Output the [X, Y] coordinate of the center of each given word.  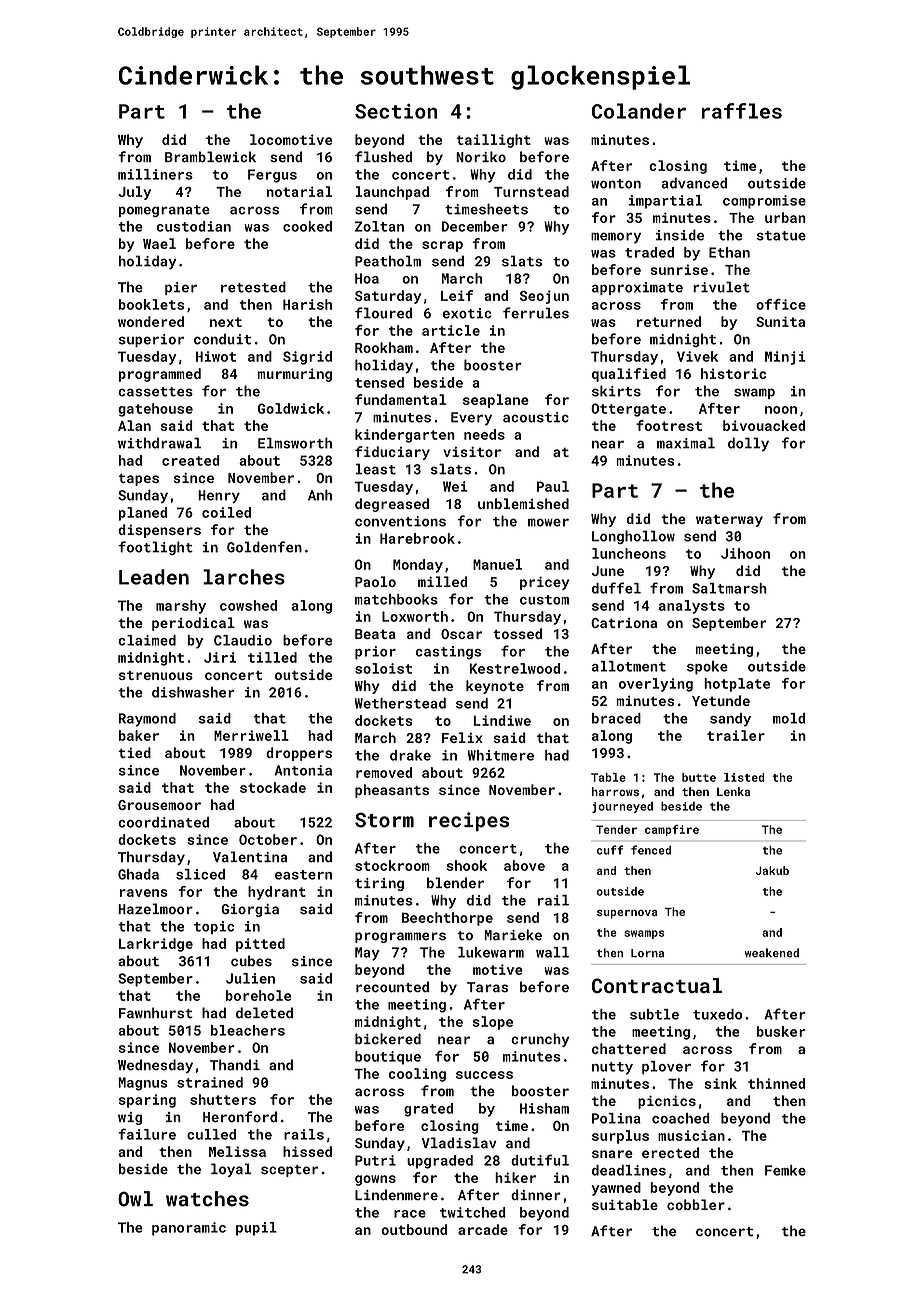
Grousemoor [159, 805]
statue [781, 236]
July [134, 193]
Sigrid [307, 358]
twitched [473, 1212]
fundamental [400, 399]
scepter [289, 1171]
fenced [651, 850]
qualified [629, 375]
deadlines [629, 1170]
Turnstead [531, 191]
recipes [469, 821]
